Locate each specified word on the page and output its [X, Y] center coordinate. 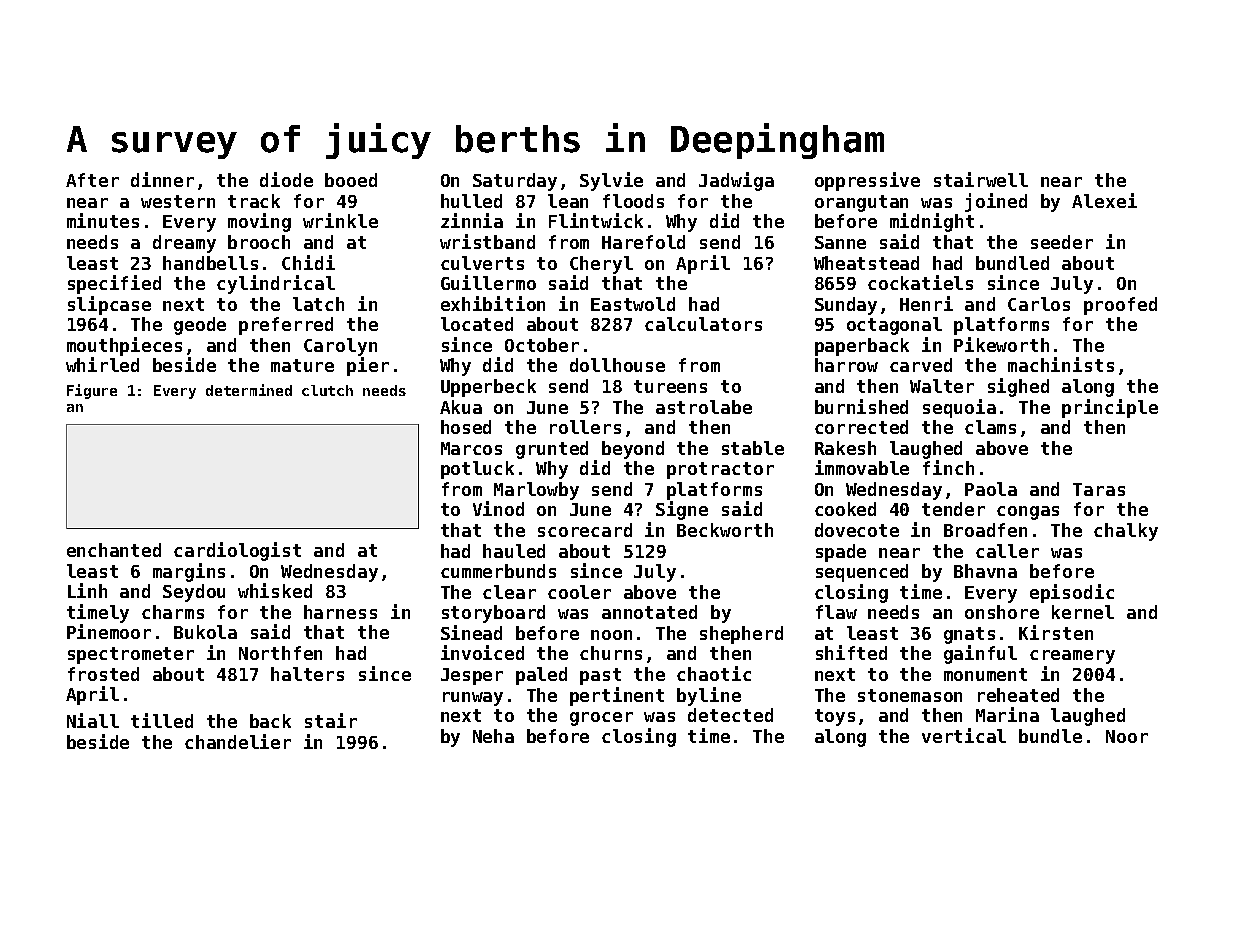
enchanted [114, 550]
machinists [1061, 364]
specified [114, 284]
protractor [720, 470]
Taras [1099, 489]
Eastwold [633, 304]
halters [307, 674]
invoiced [482, 652]
